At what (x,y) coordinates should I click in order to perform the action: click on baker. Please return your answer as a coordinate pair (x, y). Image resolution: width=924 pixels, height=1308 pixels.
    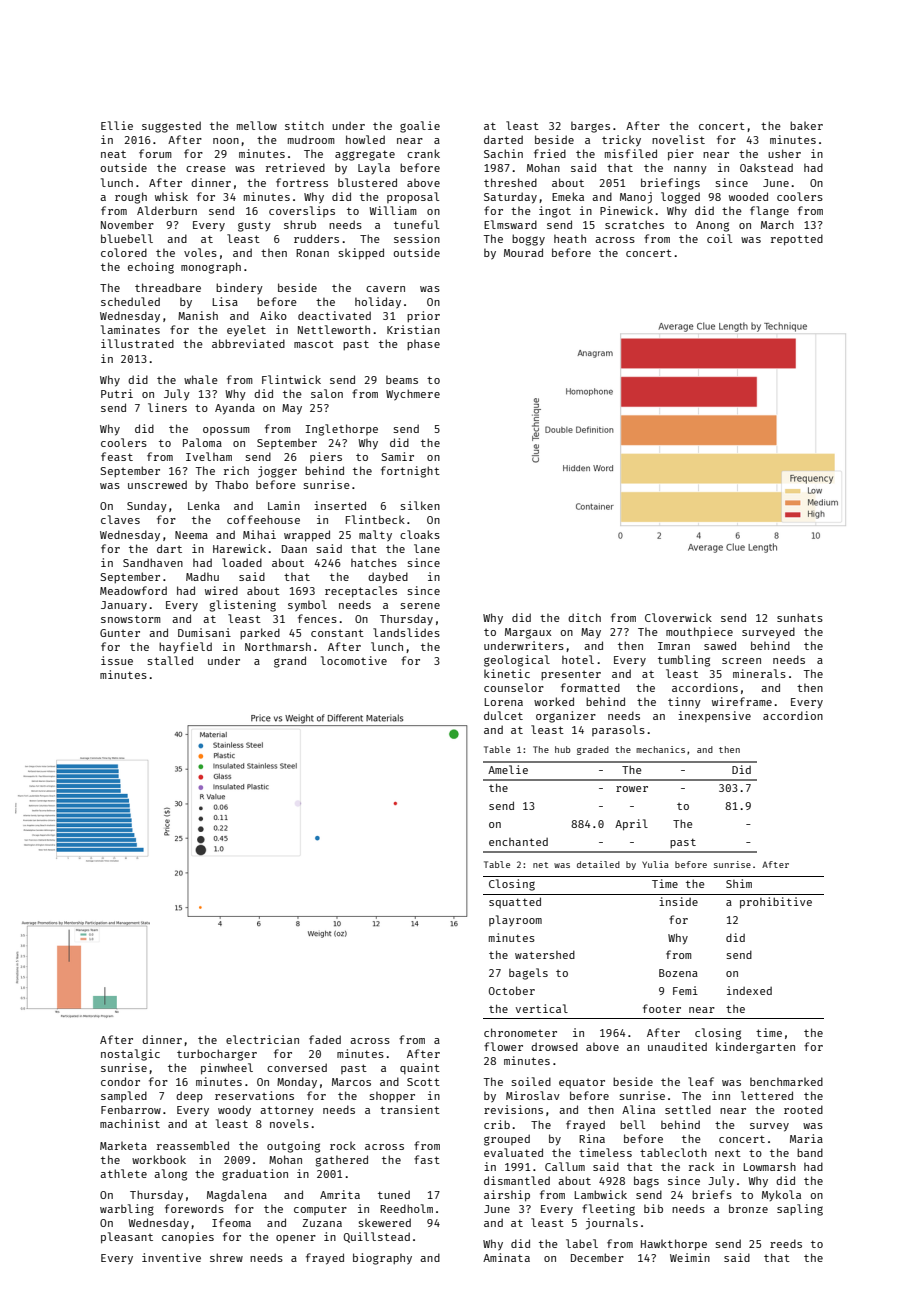
    Looking at the image, I should click on (806, 125).
